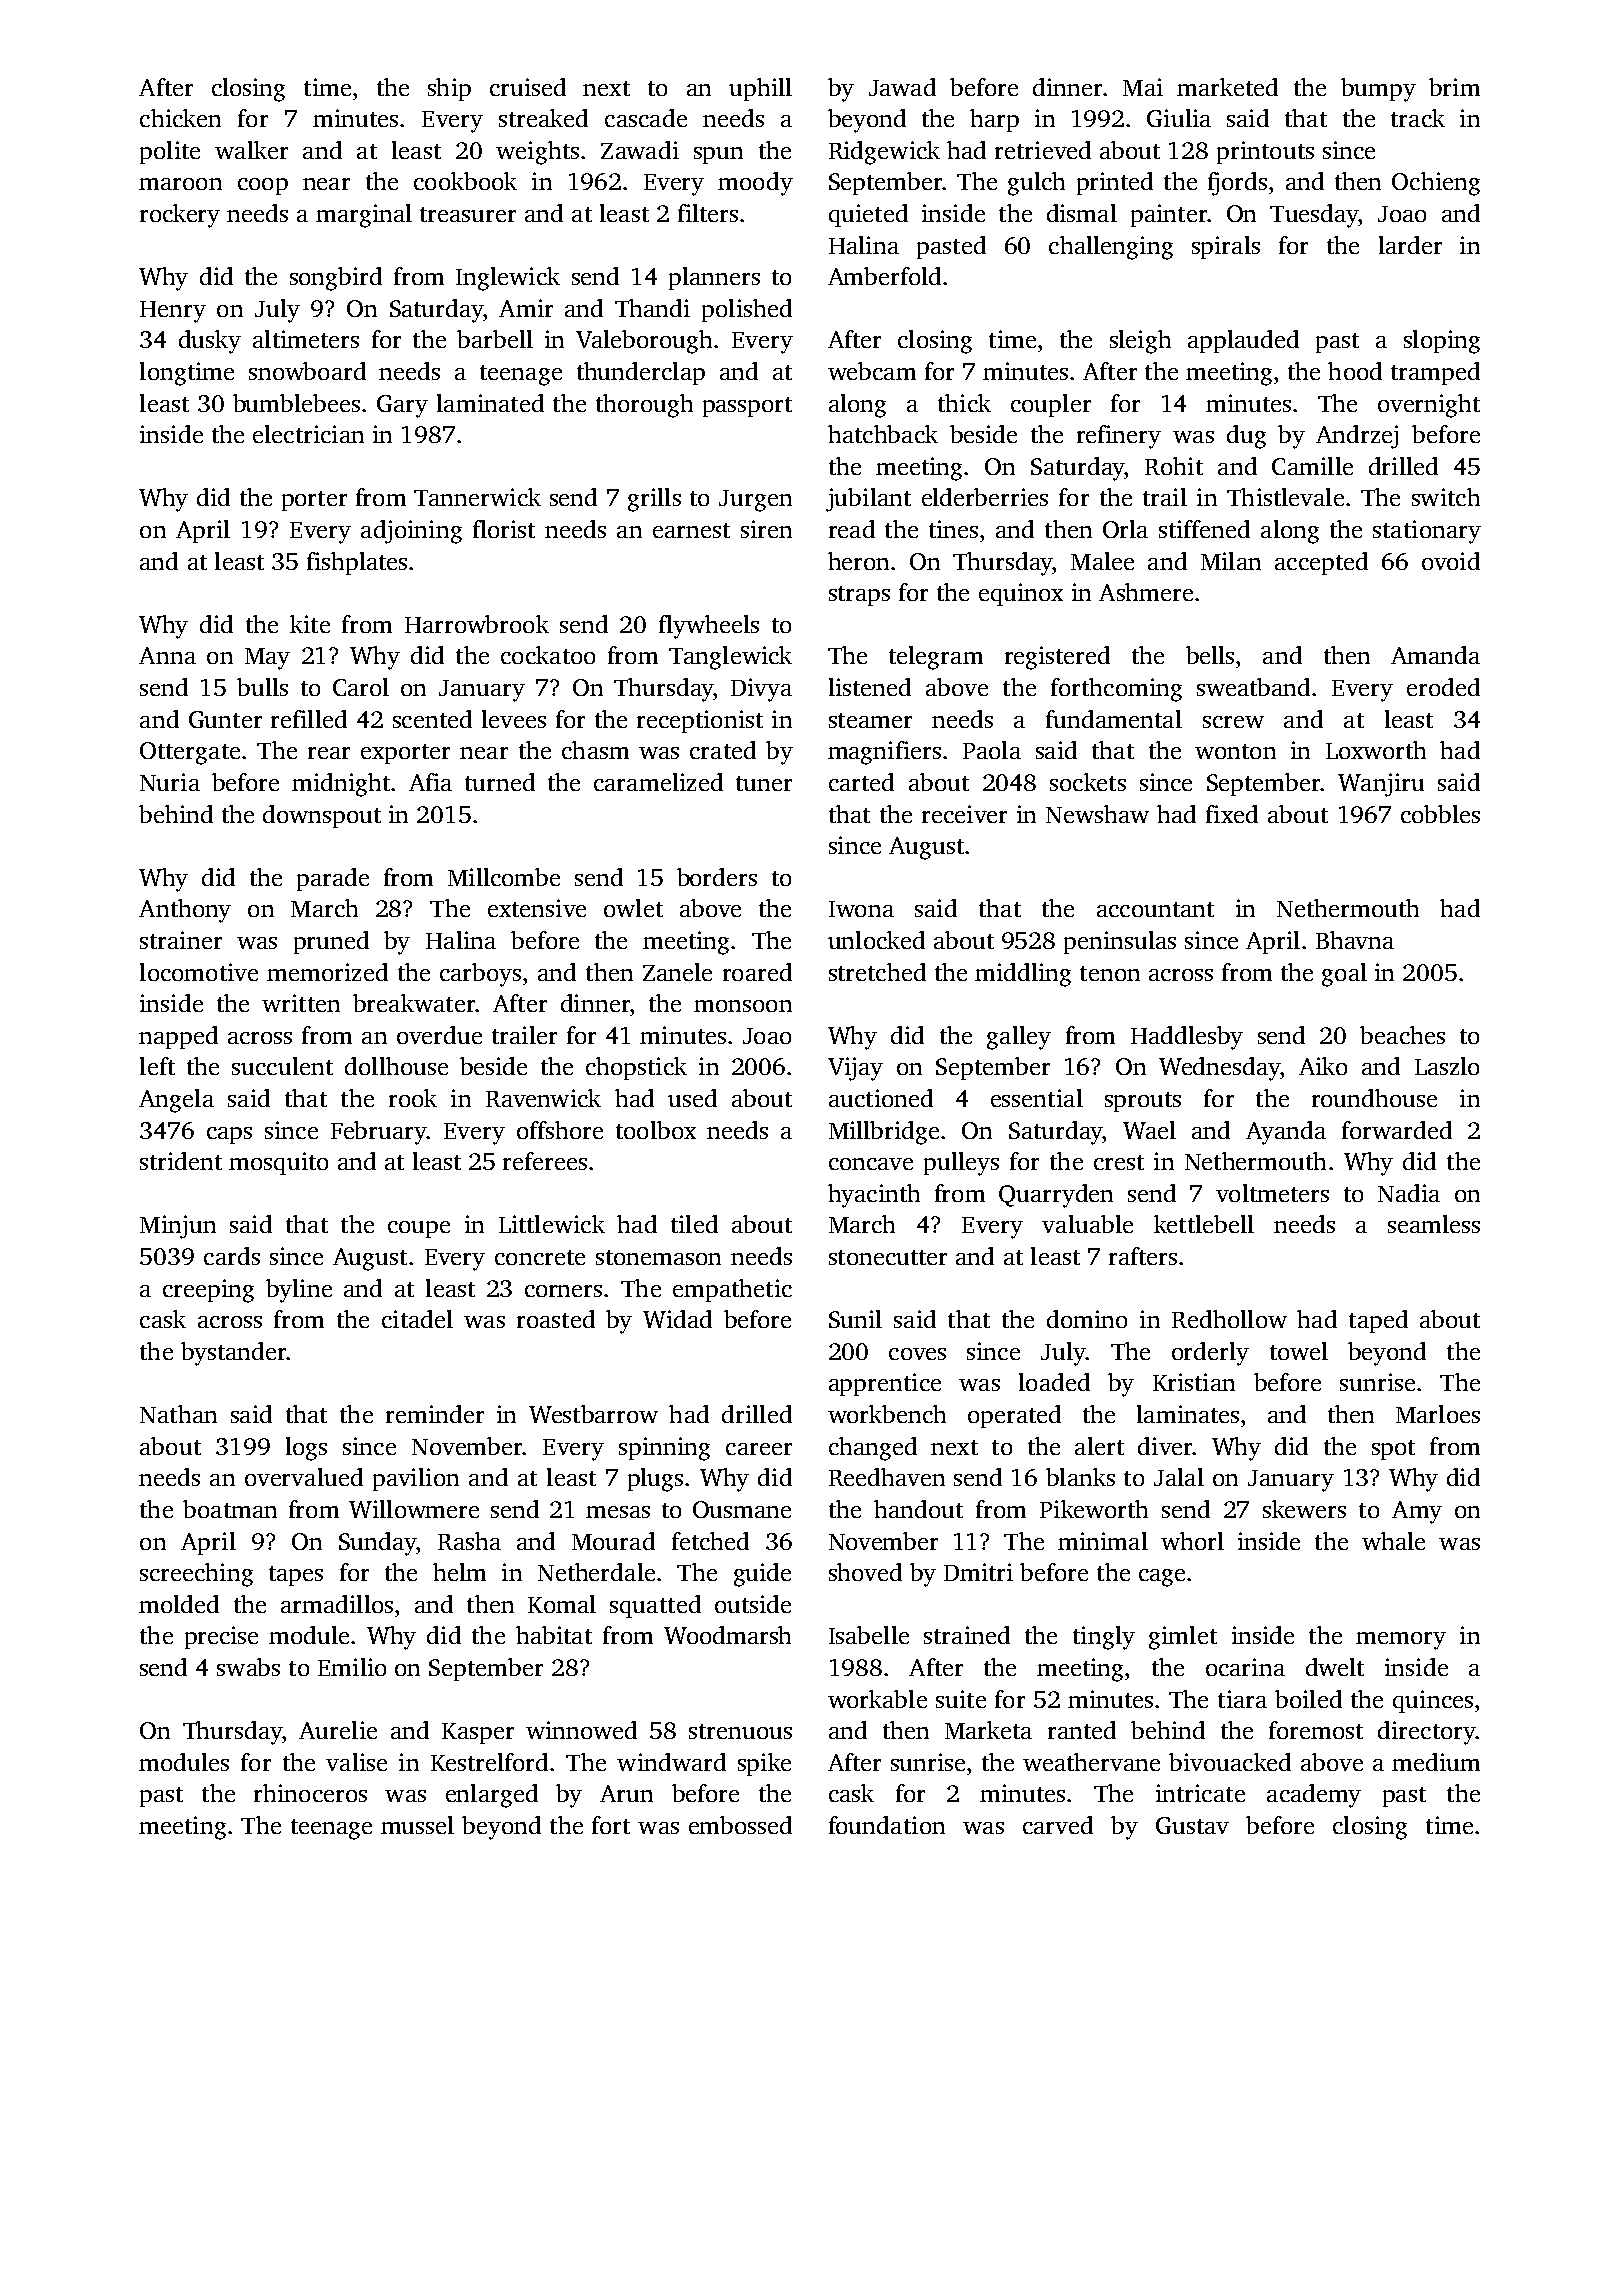 This document has height=2292, width=1620. Describe the element at coordinates (1443, 687) in the document. I see `eroded` at that location.
